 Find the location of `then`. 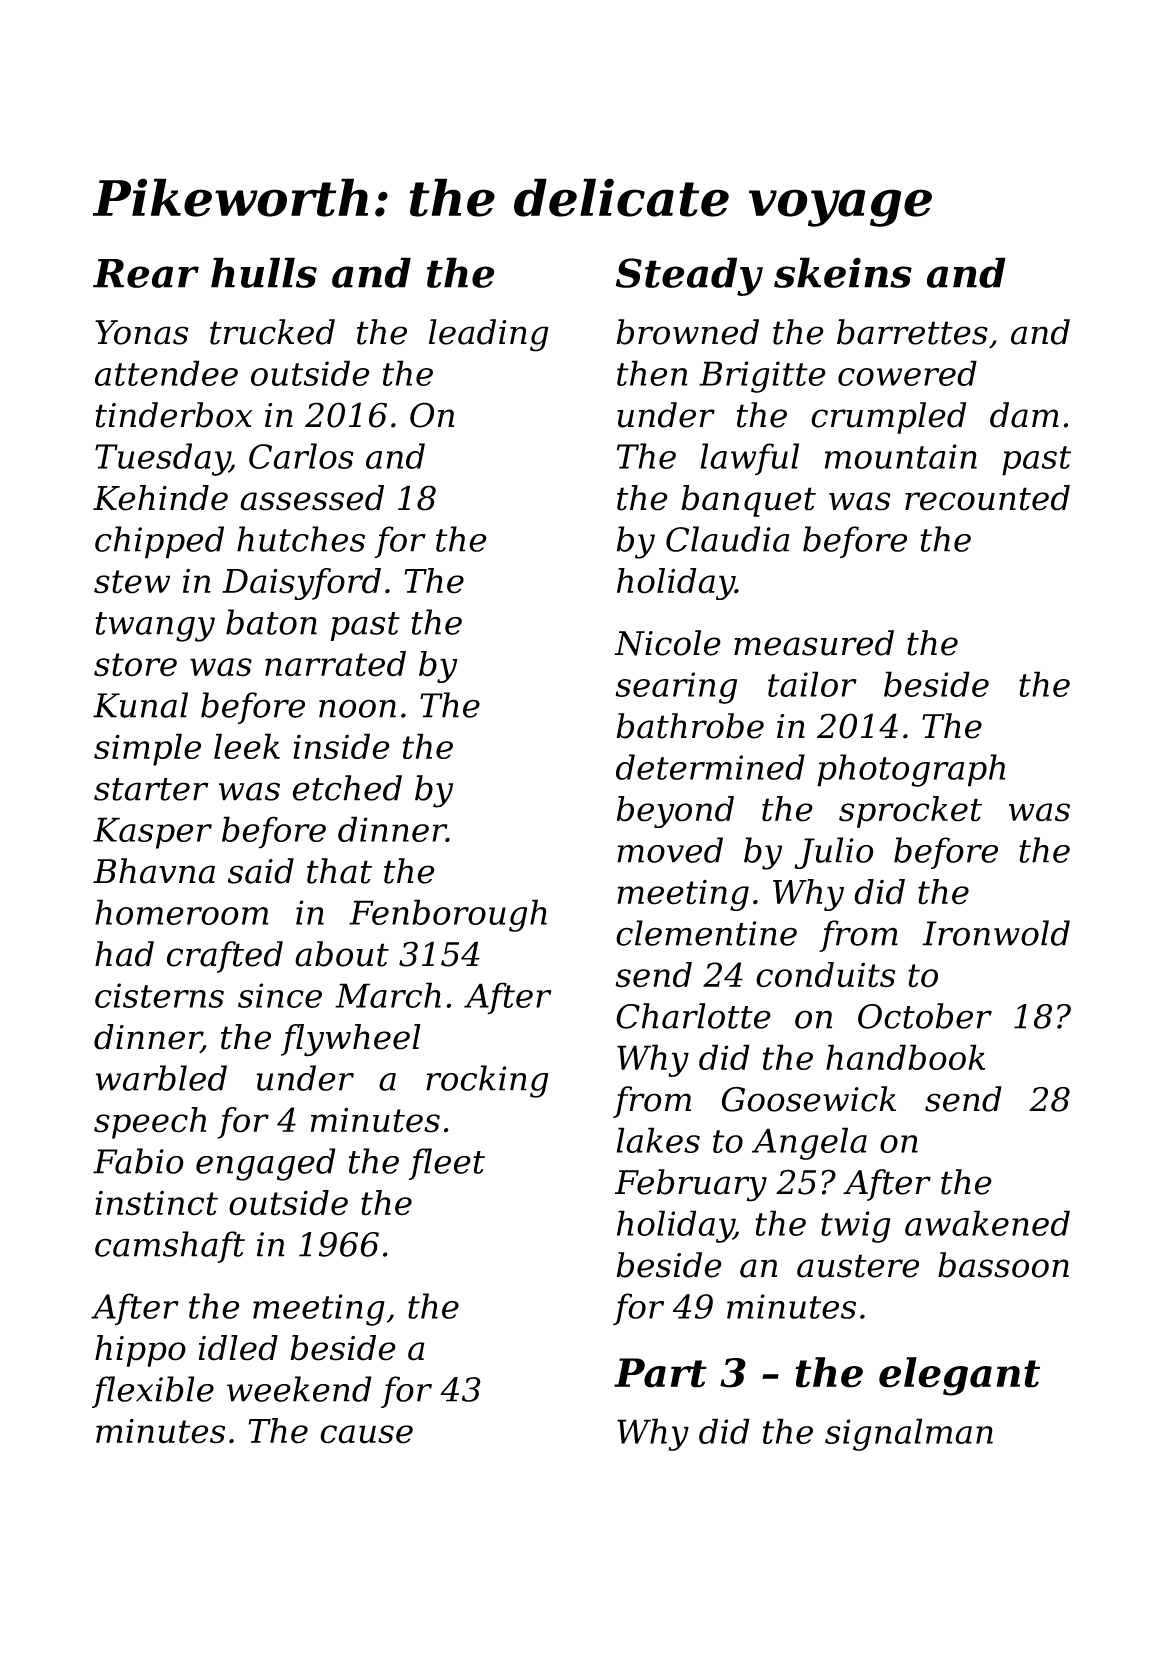

then is located at coordinates (652, 373).
